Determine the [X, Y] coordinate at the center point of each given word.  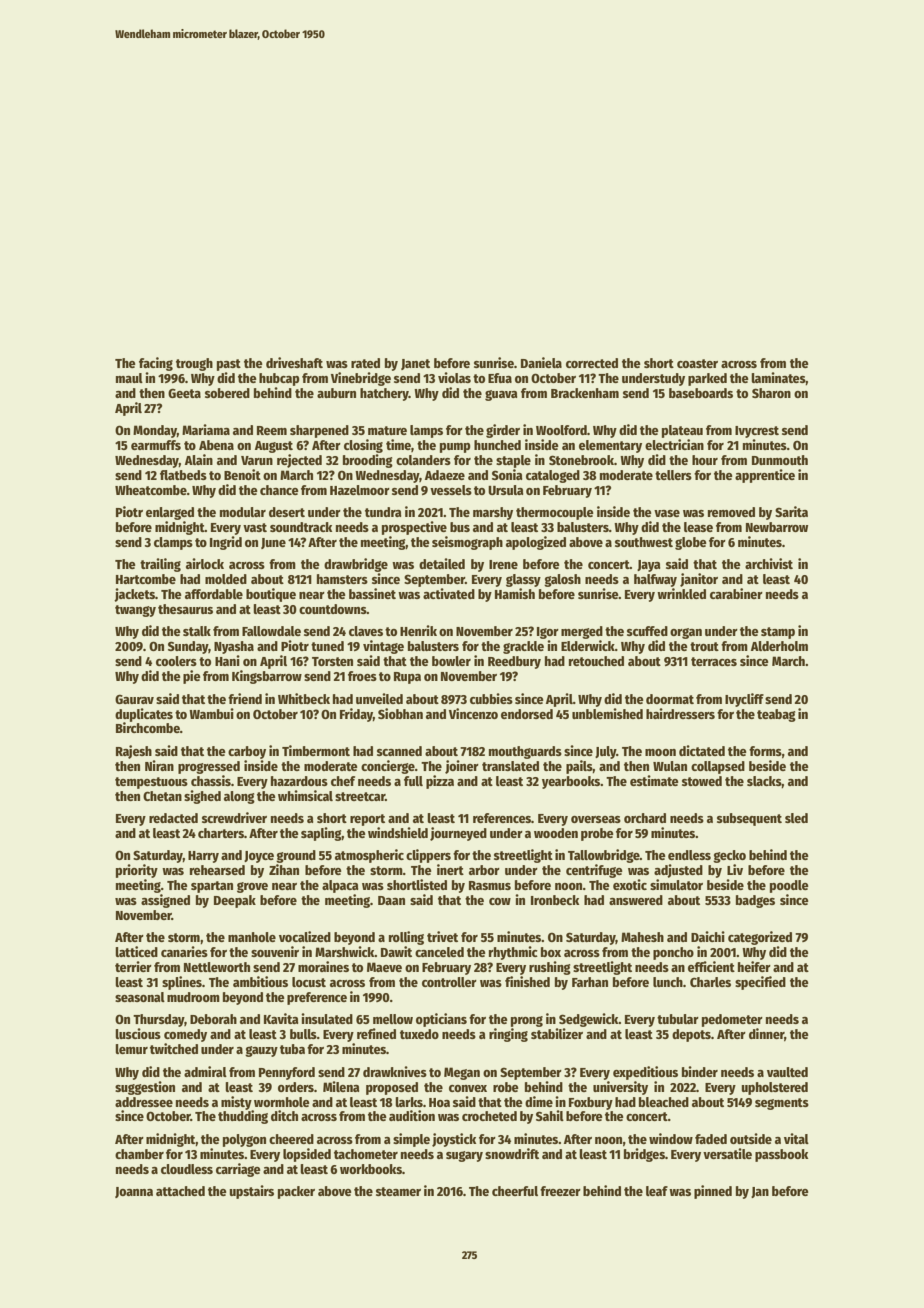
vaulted [787, 1072]
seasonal [140, 997]
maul [129, 378]
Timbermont [316, 750]
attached [180, 1191]
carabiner [736, 593]
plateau [682, 431]
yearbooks [571, 782]
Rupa [407, 678]
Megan [462, 1073]
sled [796, 818]
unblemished [607, 713]
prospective [414, 528]
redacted [173, 818]
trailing [160, 565]
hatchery [384, 394]
